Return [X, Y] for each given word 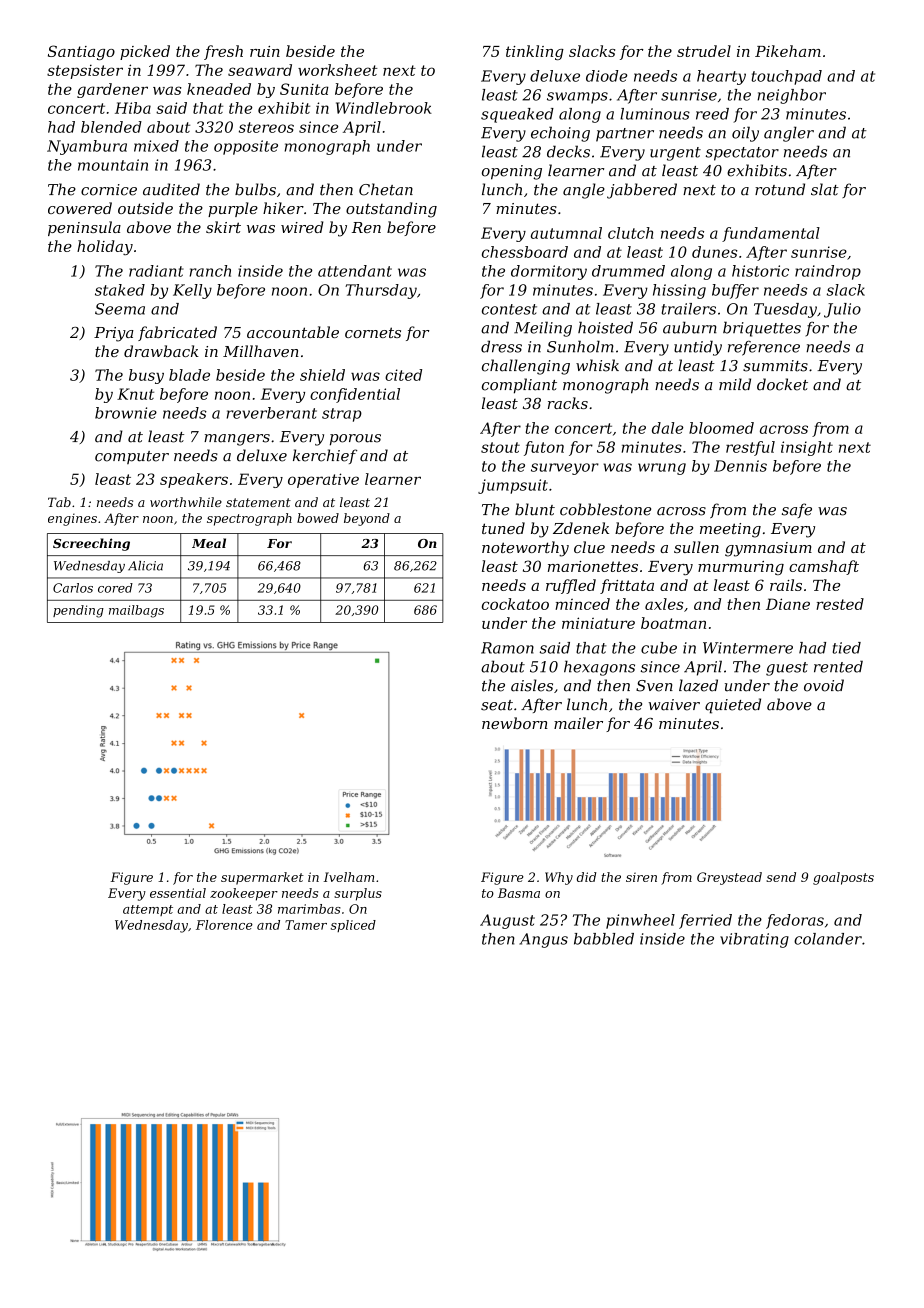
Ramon [507, 648]
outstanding [391, 210]
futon [544, 448]
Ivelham [349, 877]
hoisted [605, 327]
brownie [126, 413]
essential [178, 893]
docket [782, 384]
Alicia [145, 566]
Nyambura [87, 147]
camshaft [824, 567]
